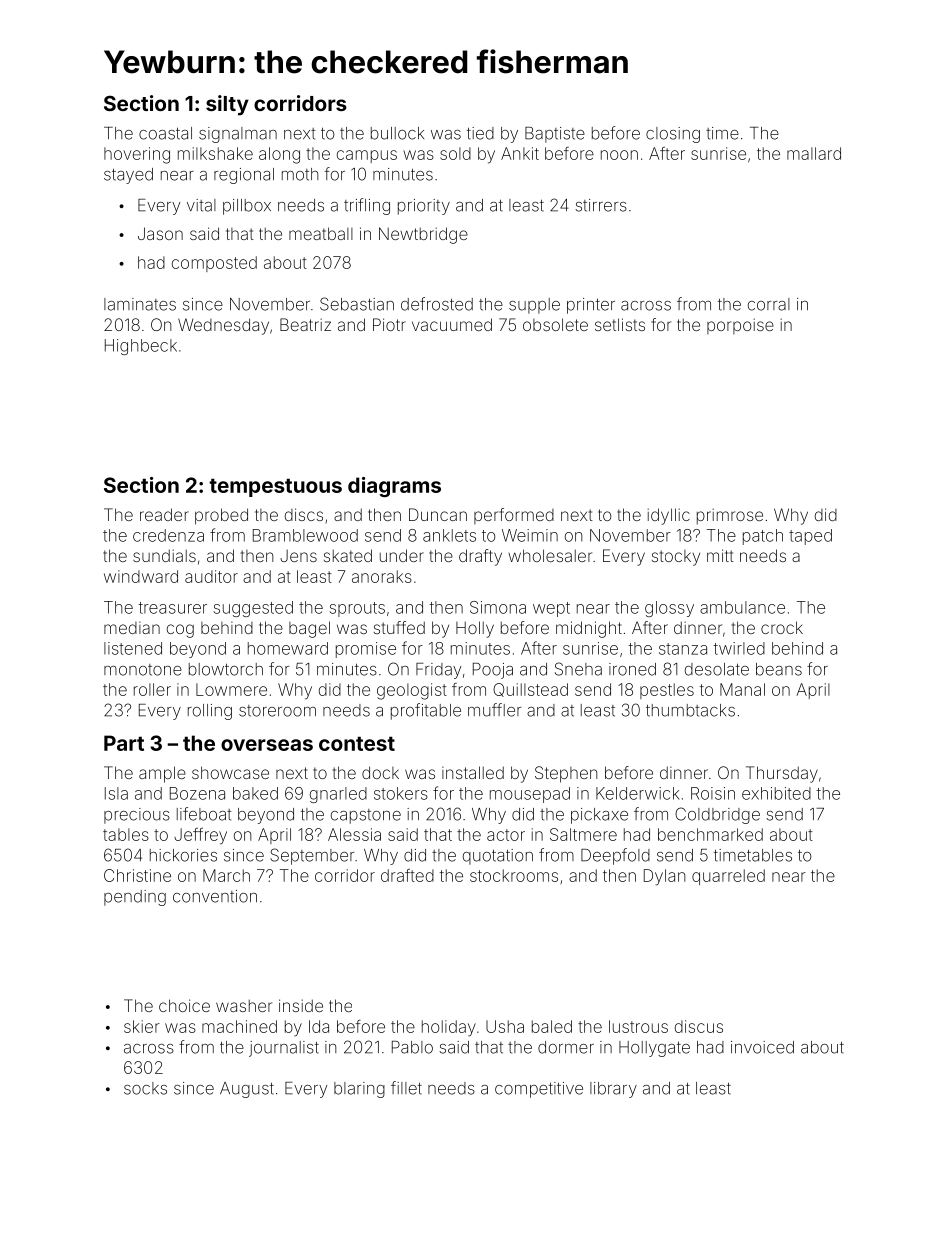 This screenshot has width=952, height=1233. What do you see at coordinates (140, 304) in the screenshot?
I see `laminates` at bounding box center [140, 304].
